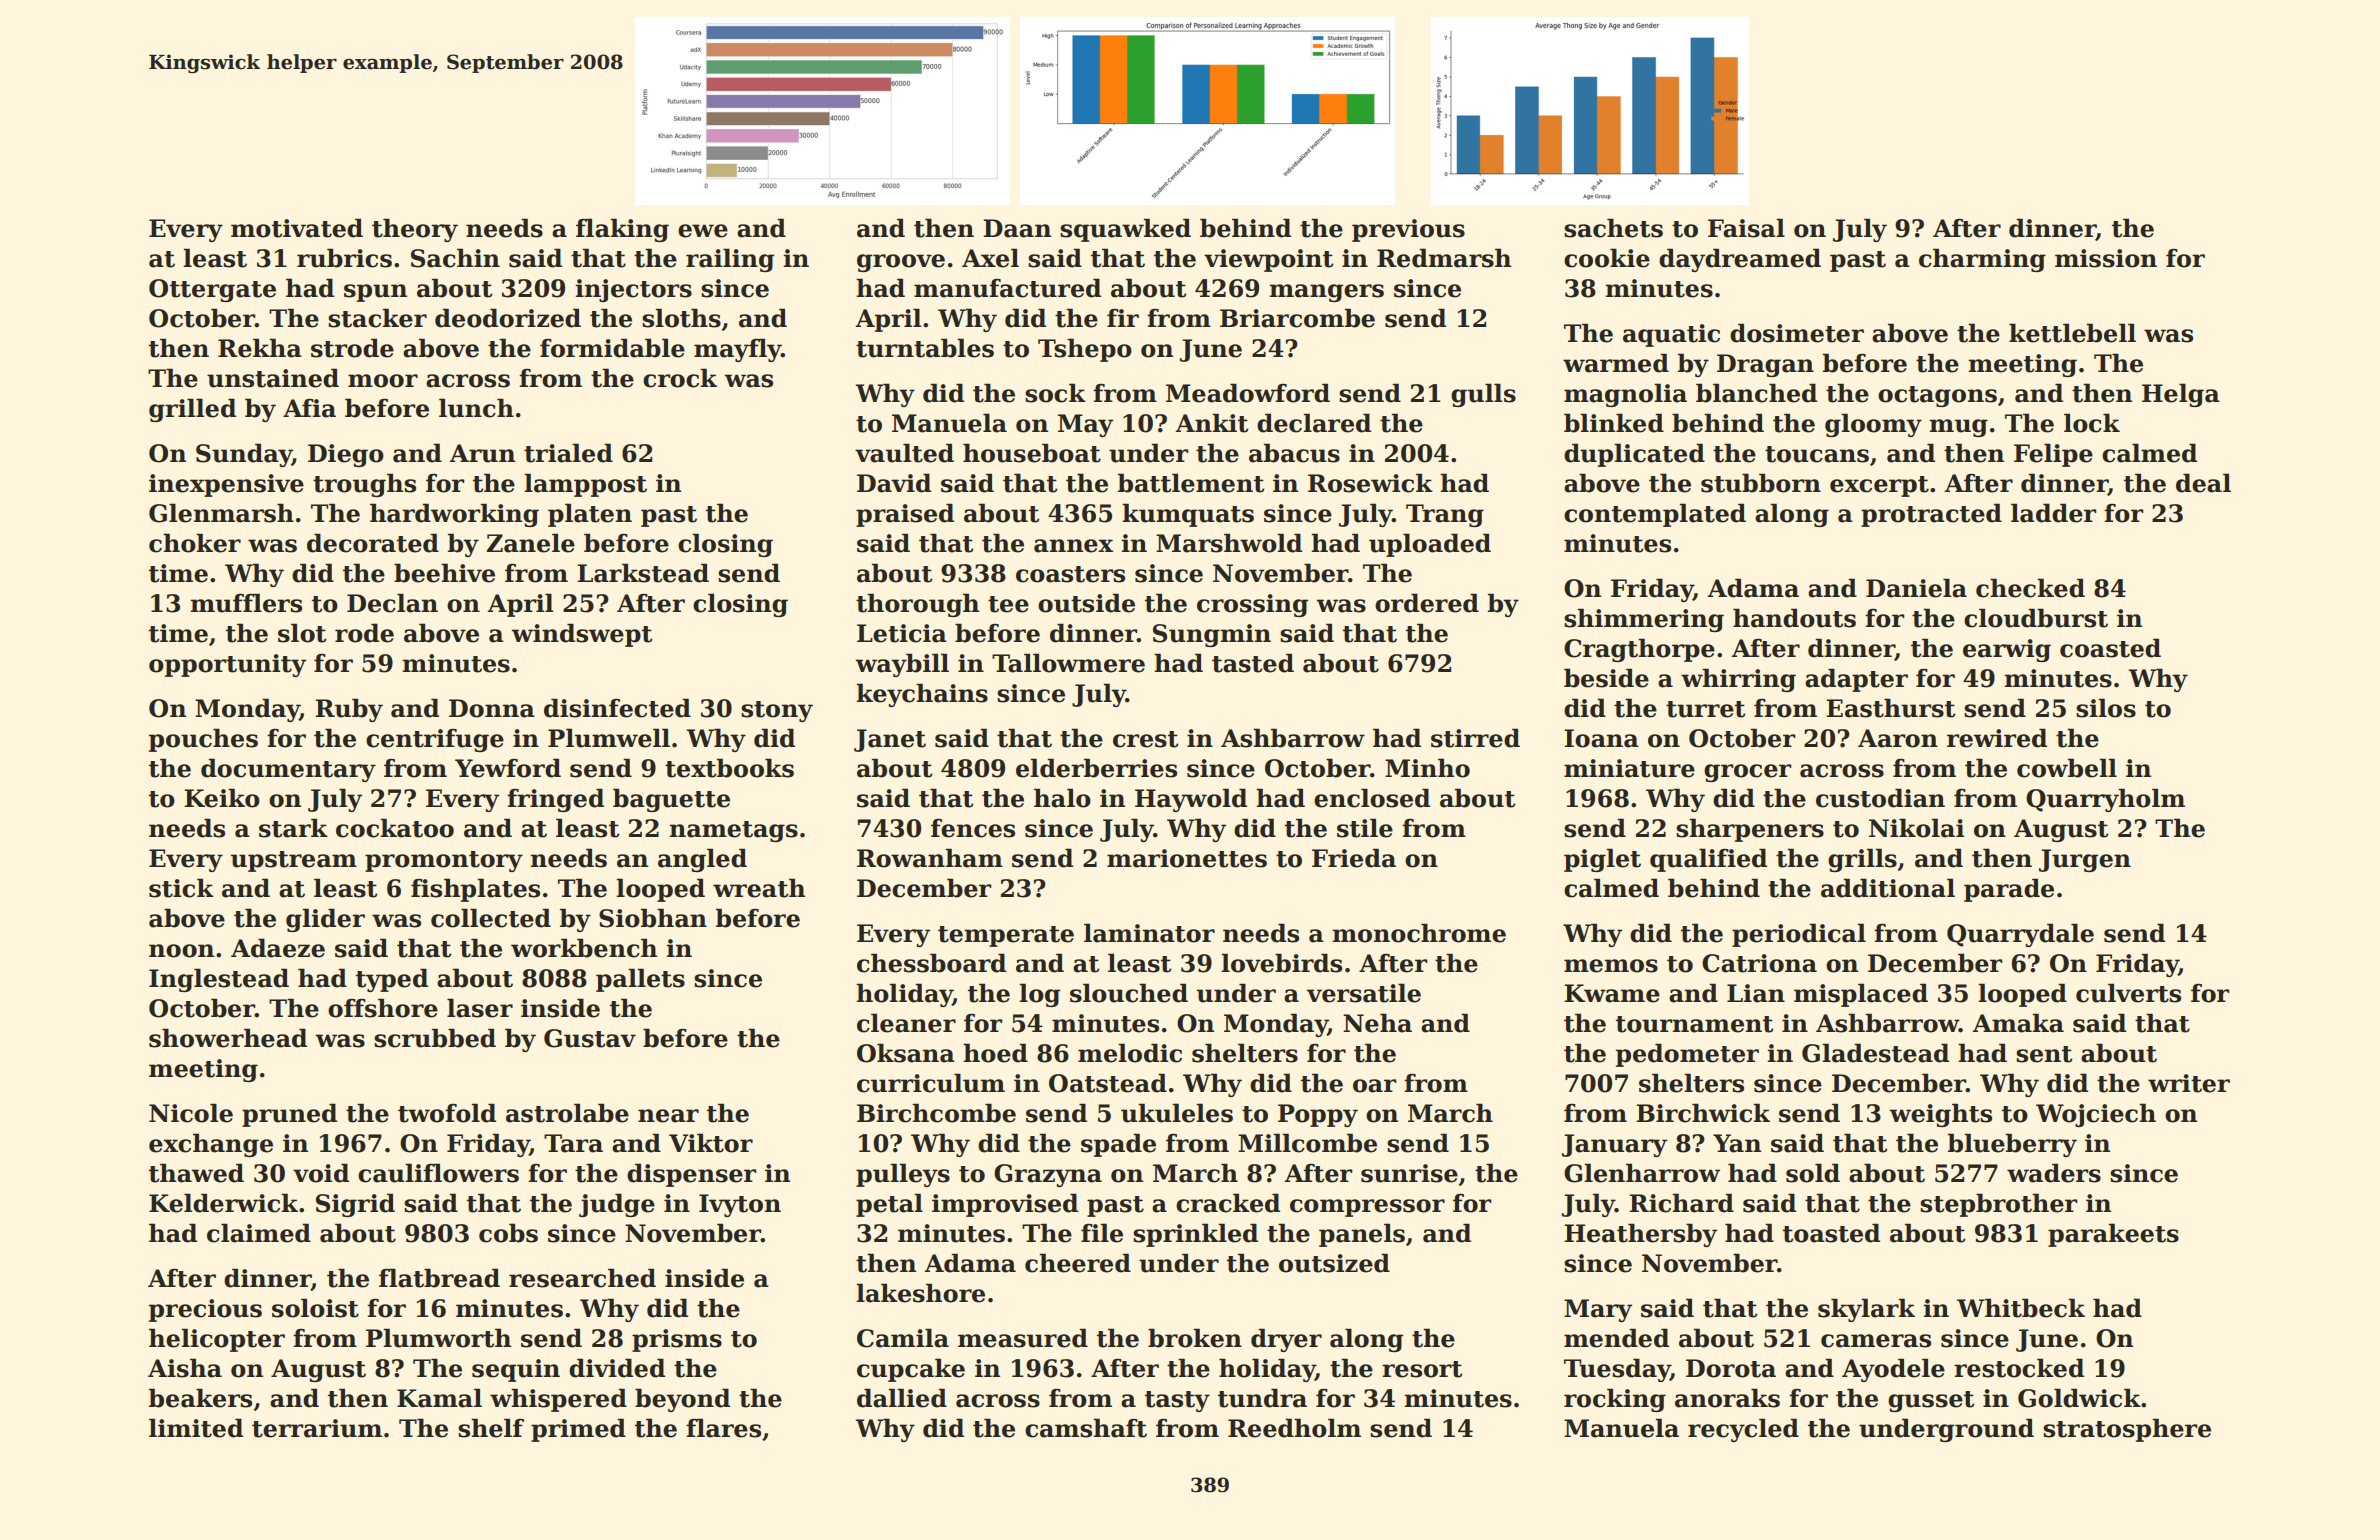 Image resolution: width=2380 pixels, height=1540 pixels. I want to click on dryer, so click(1286, 1340).
